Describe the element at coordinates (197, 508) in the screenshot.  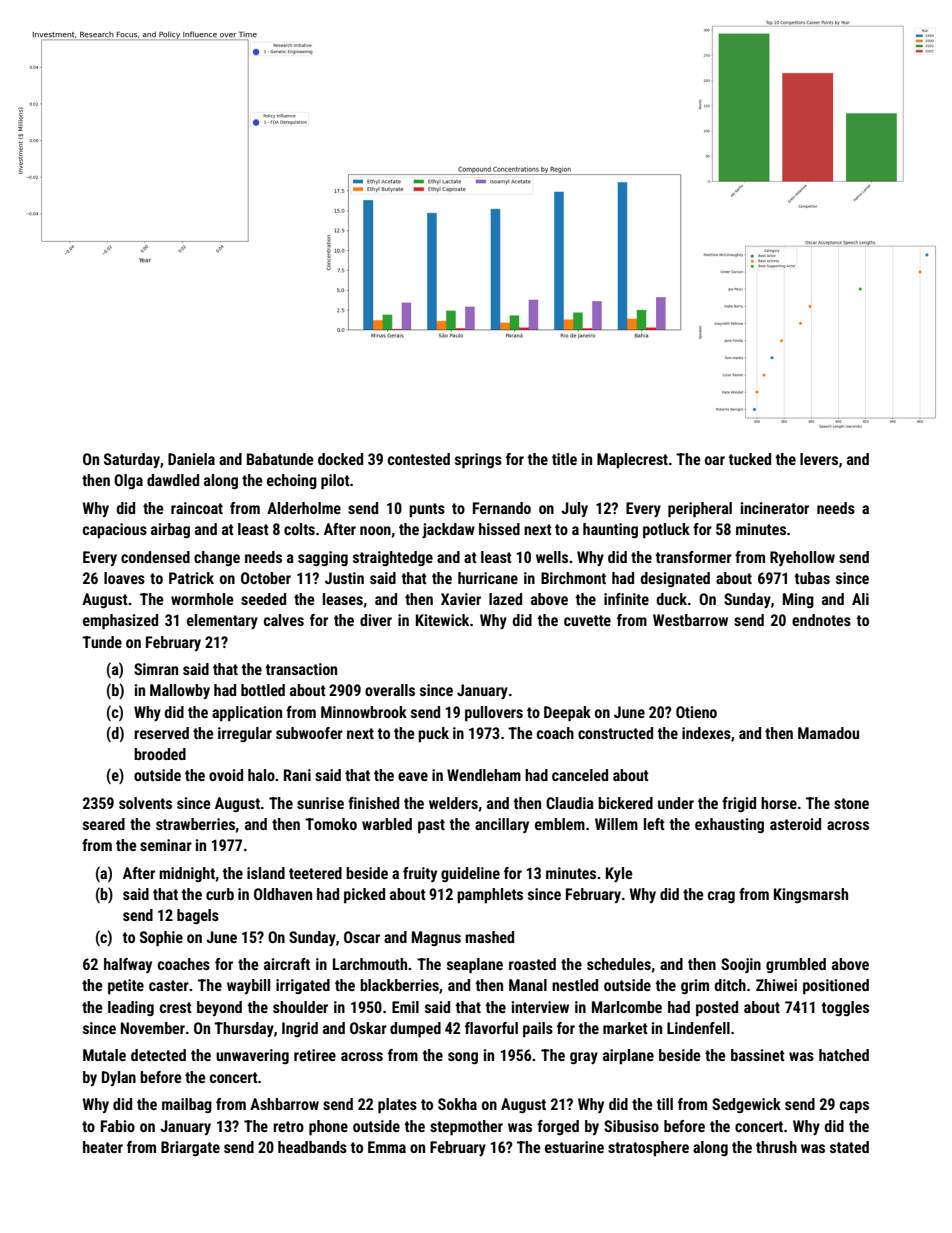
I see `raincoat` at that location.
